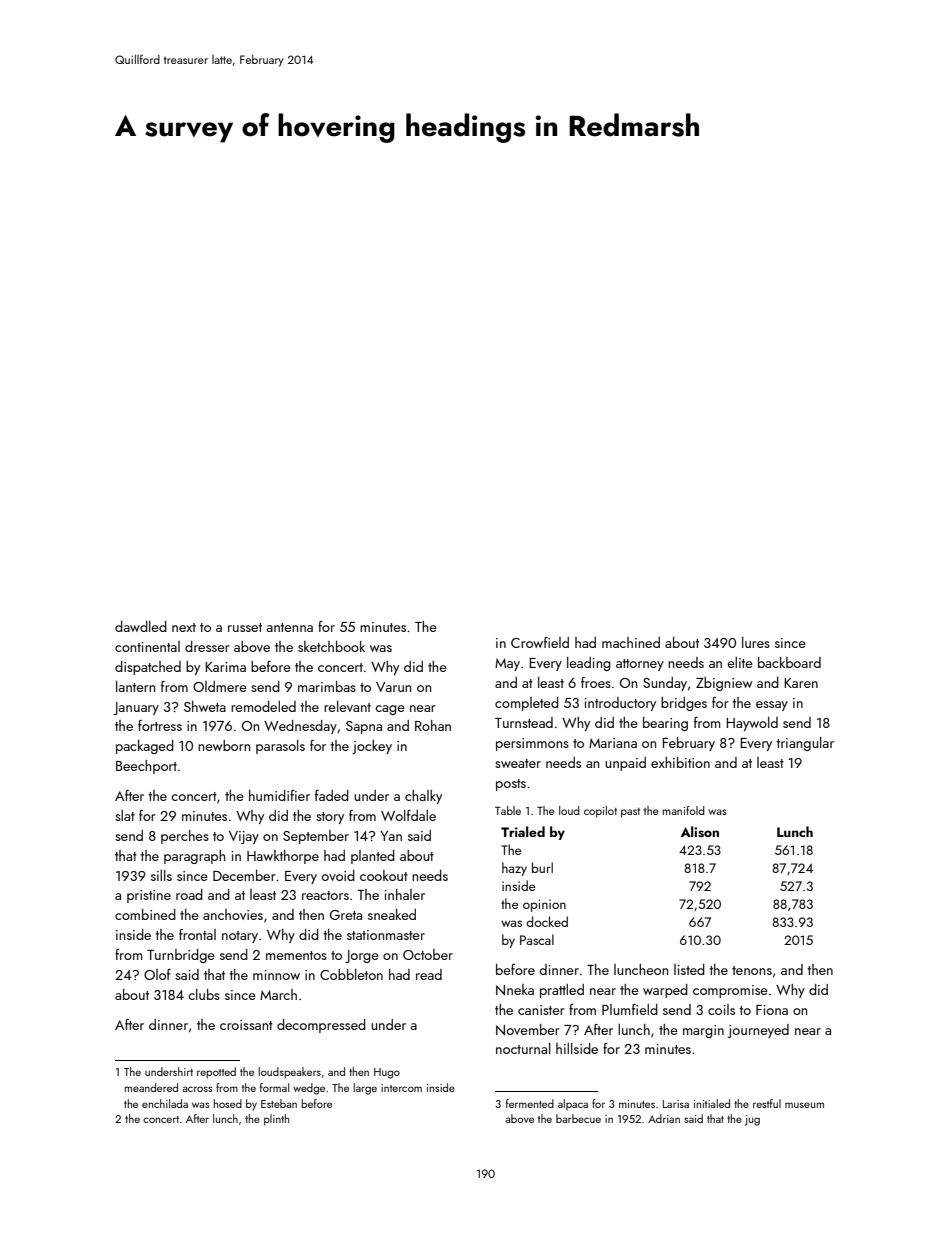 The width and height of the screenshot is (952, 1233). What do you see at coordinates (384, 875) in the screenshot?
I see `cookout` at bounding box center [384, 875].
